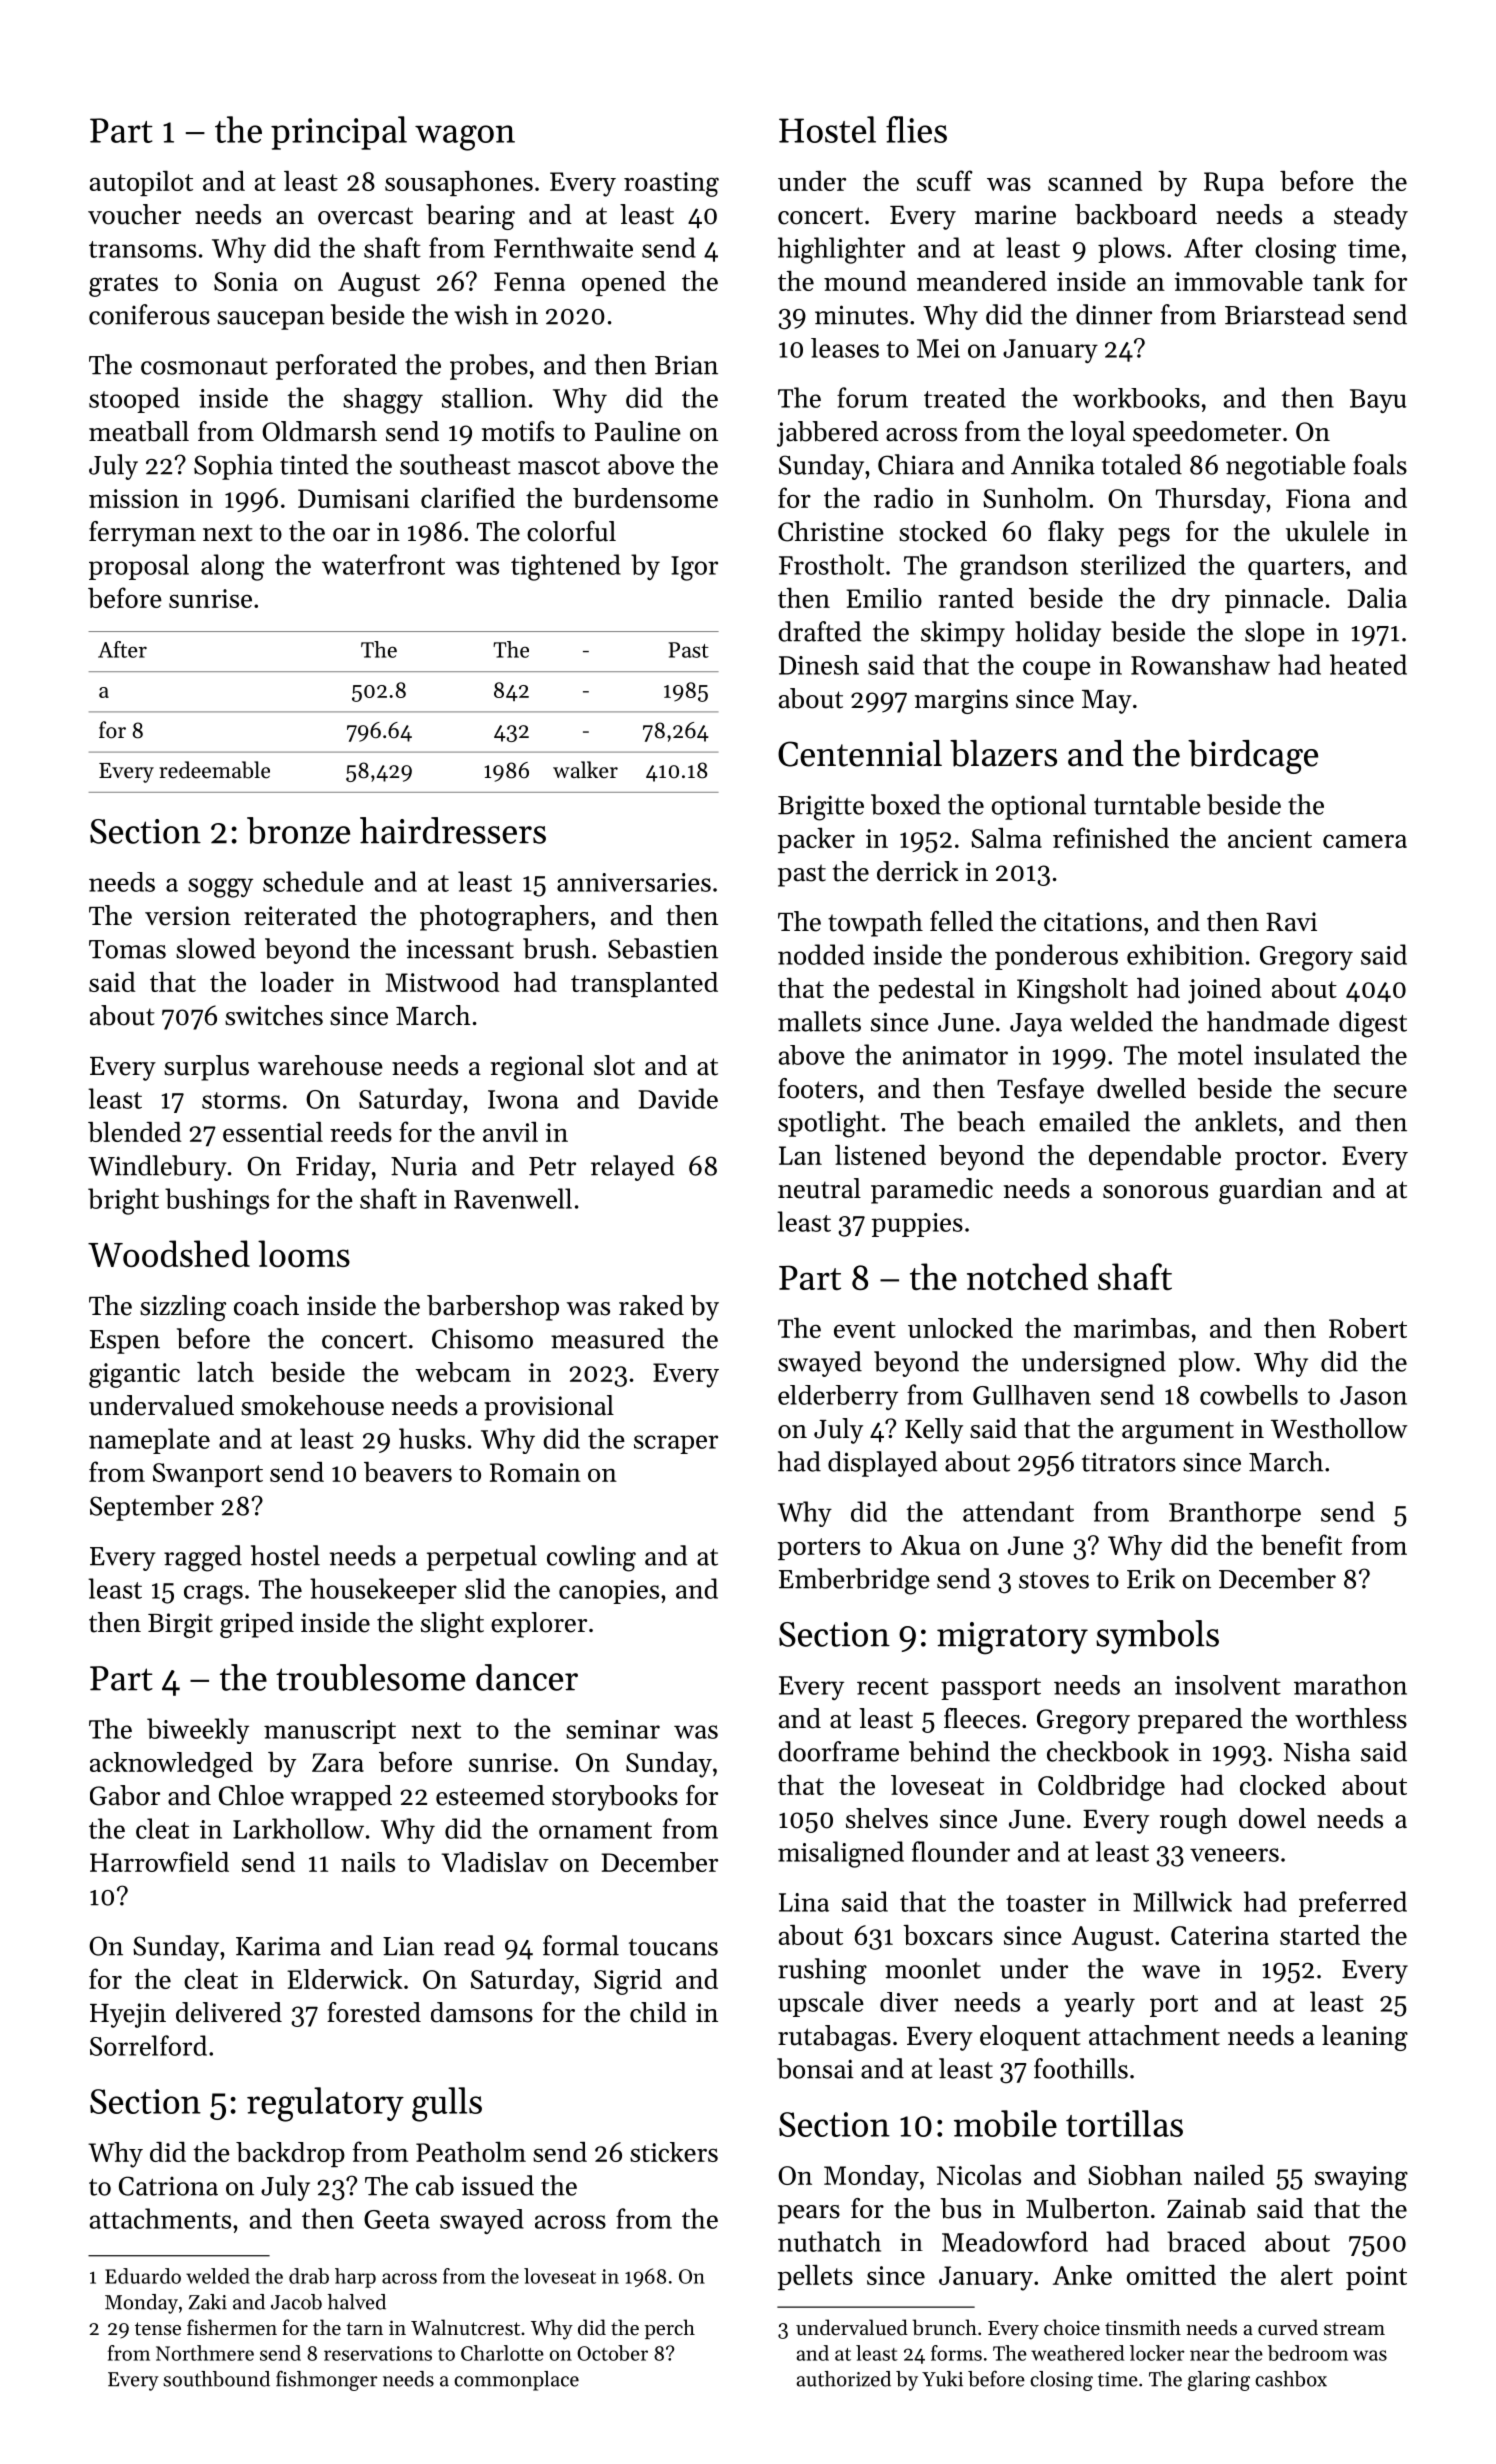 The width and height of the screenshot is (1496, 2464). I want to click on proposal, so click(139, 567).
